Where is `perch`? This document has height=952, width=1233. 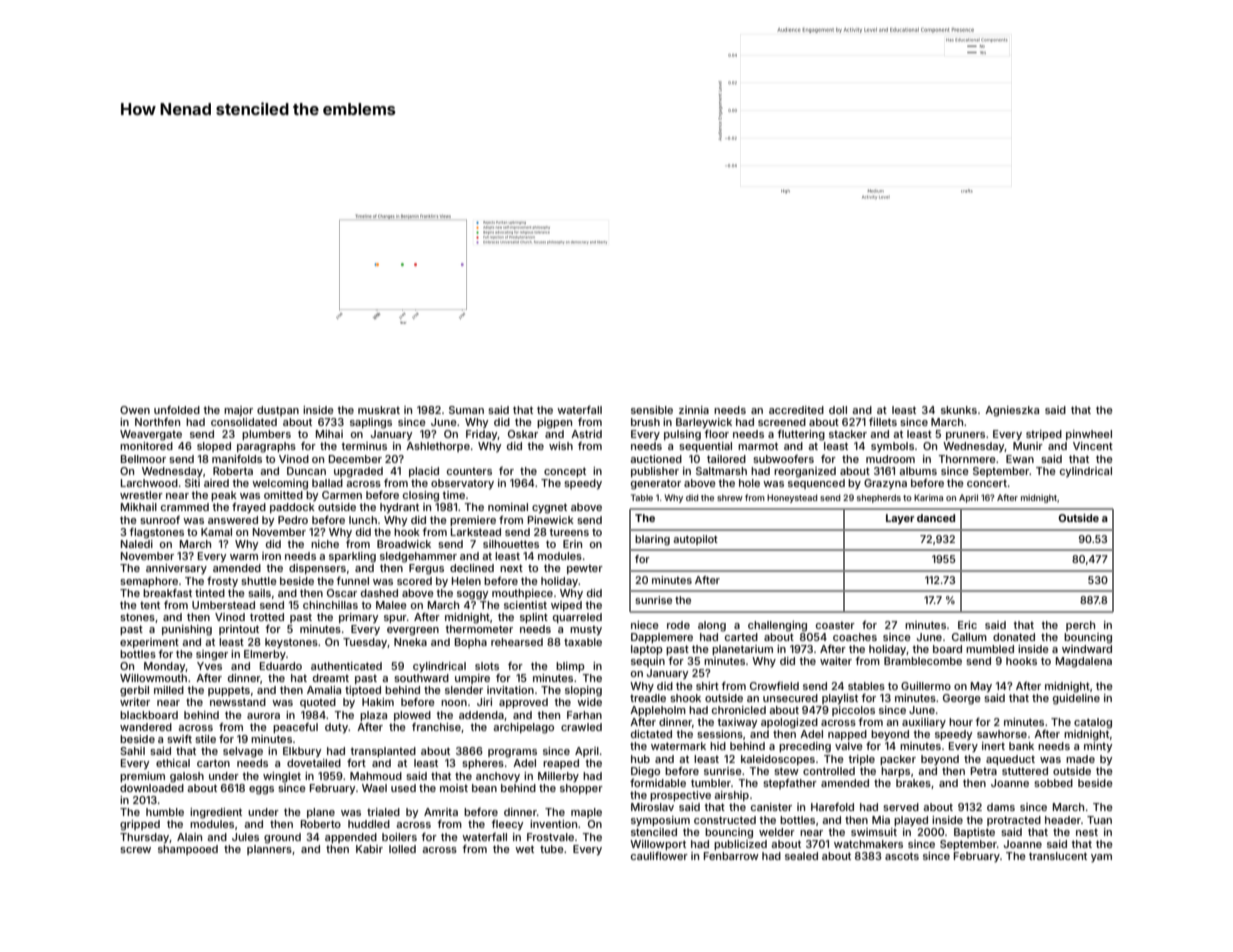 perch is located at coordinates (1080, 626).
